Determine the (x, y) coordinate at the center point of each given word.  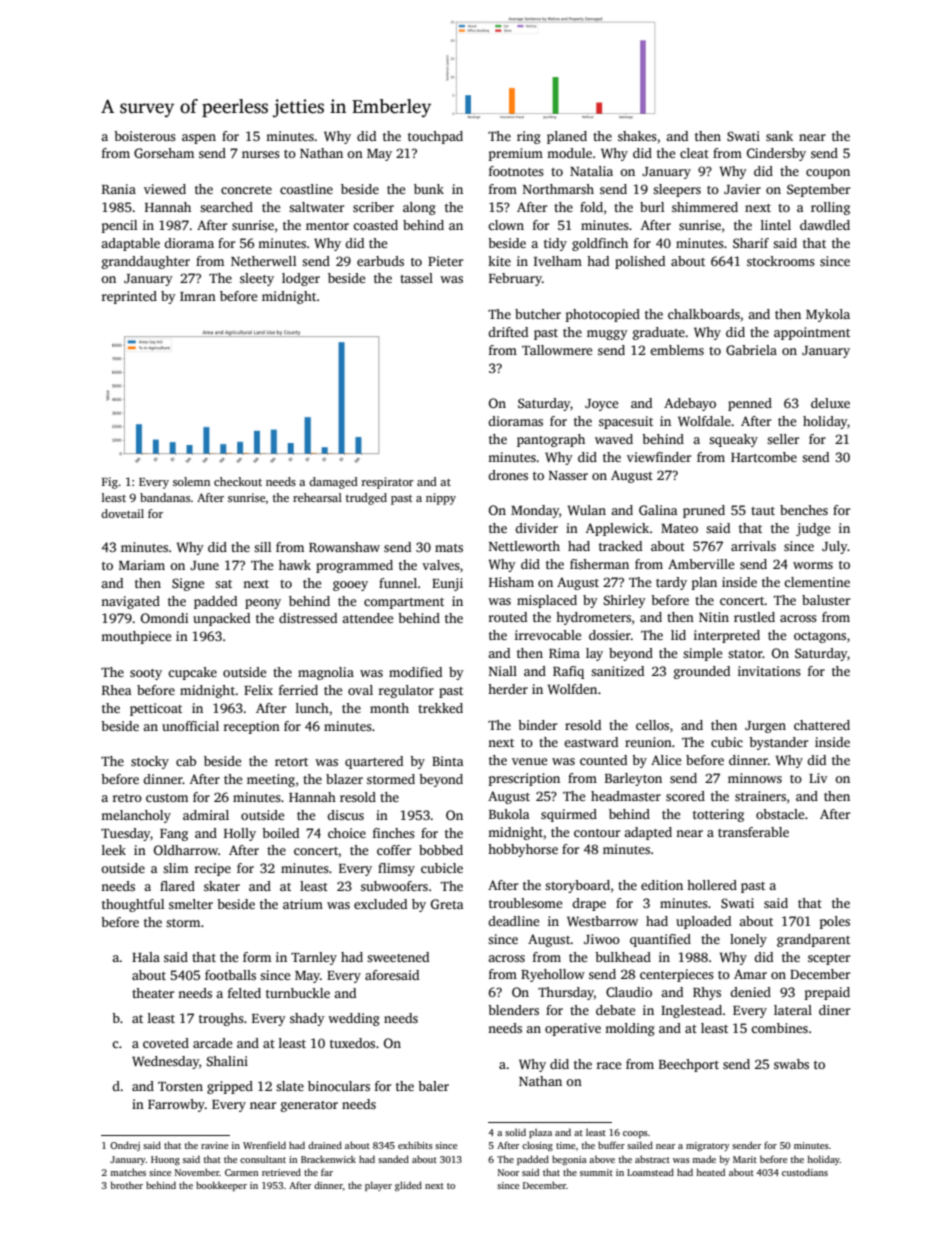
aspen (199, 139)
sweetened (398, 957)
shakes (637, 136)
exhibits (415, 1145)
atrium (303, 904)
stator (745, 654)
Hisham (511, 582)
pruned (704, 511)
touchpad (435, 137)
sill (262, 547)
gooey (350, 586)
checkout (238, 481)
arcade (212, 1043)
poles (835, 922)
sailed (640, 1145)
